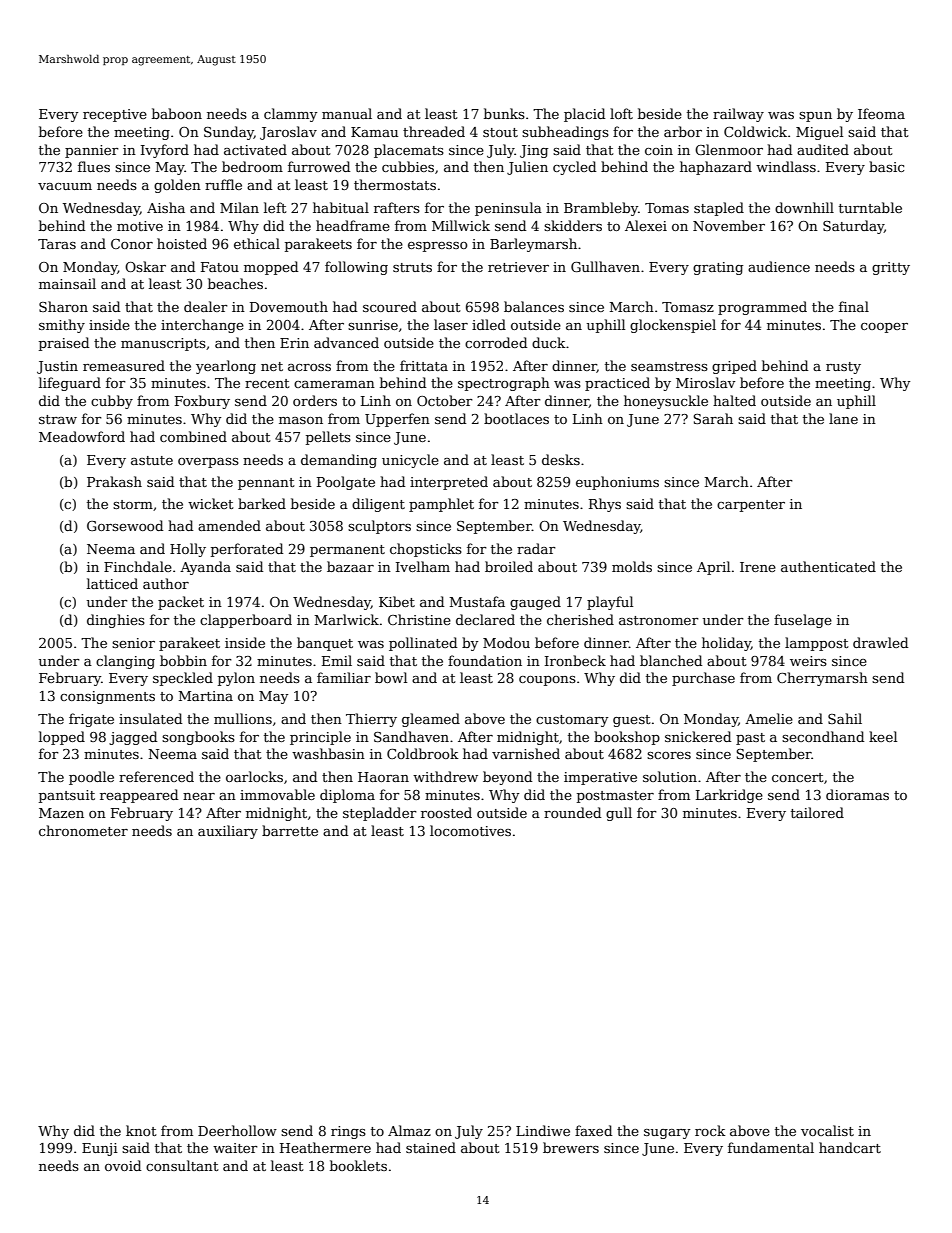 This document has height=1233, width=952. Describe the element at coordinates (91, 778) in the document. I see `poodle` at that location.
